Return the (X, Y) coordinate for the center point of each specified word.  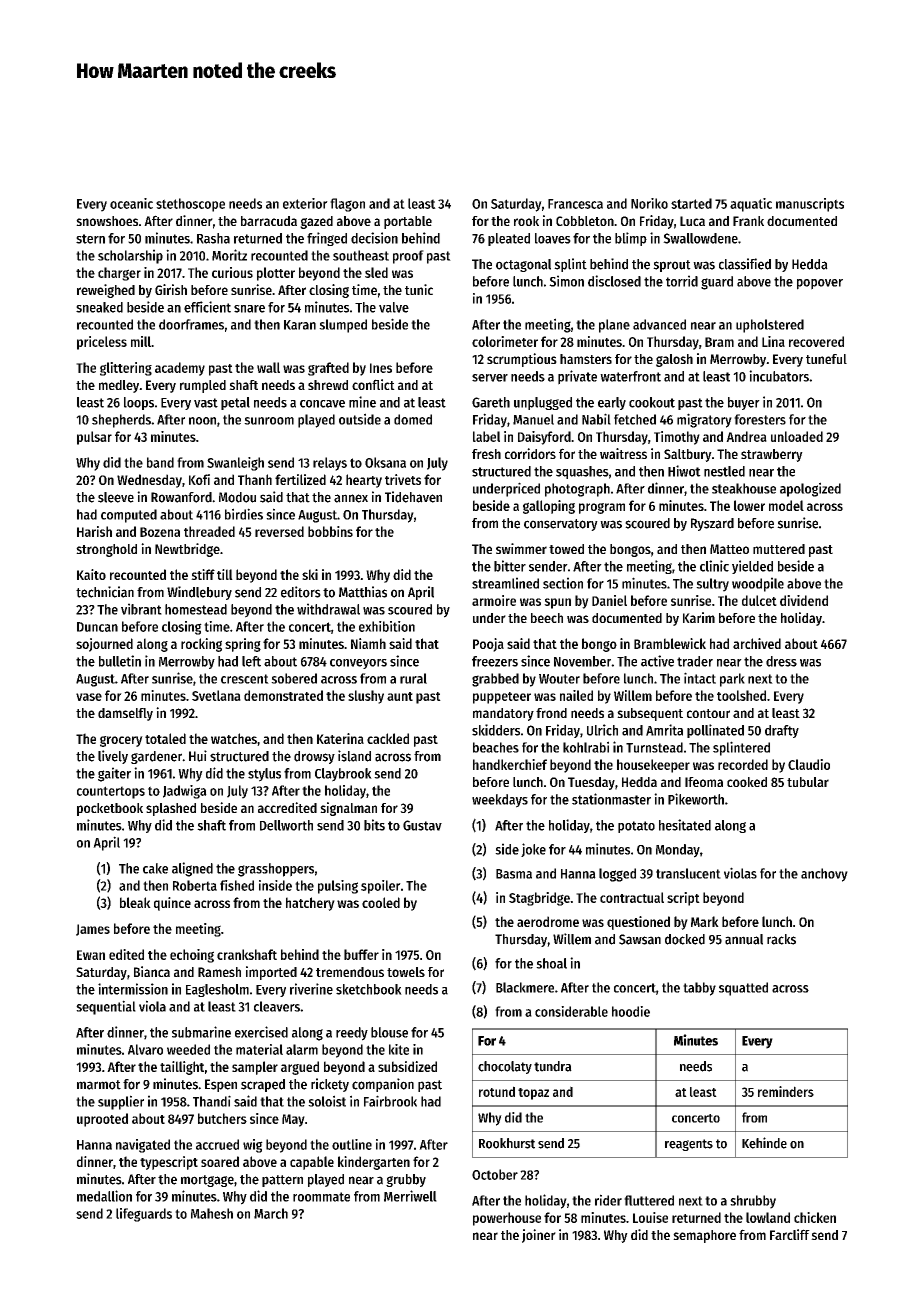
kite (399, 1049)
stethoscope (190, 205)
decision (374, 238)
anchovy (824, 875)
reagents (689, 1145)
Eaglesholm (217, 990)
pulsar (94, 438)
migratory (704, 420)
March (271, 1213)
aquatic (751, 205)
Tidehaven (413, 497)
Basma (514, 874)
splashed (171, 809)
